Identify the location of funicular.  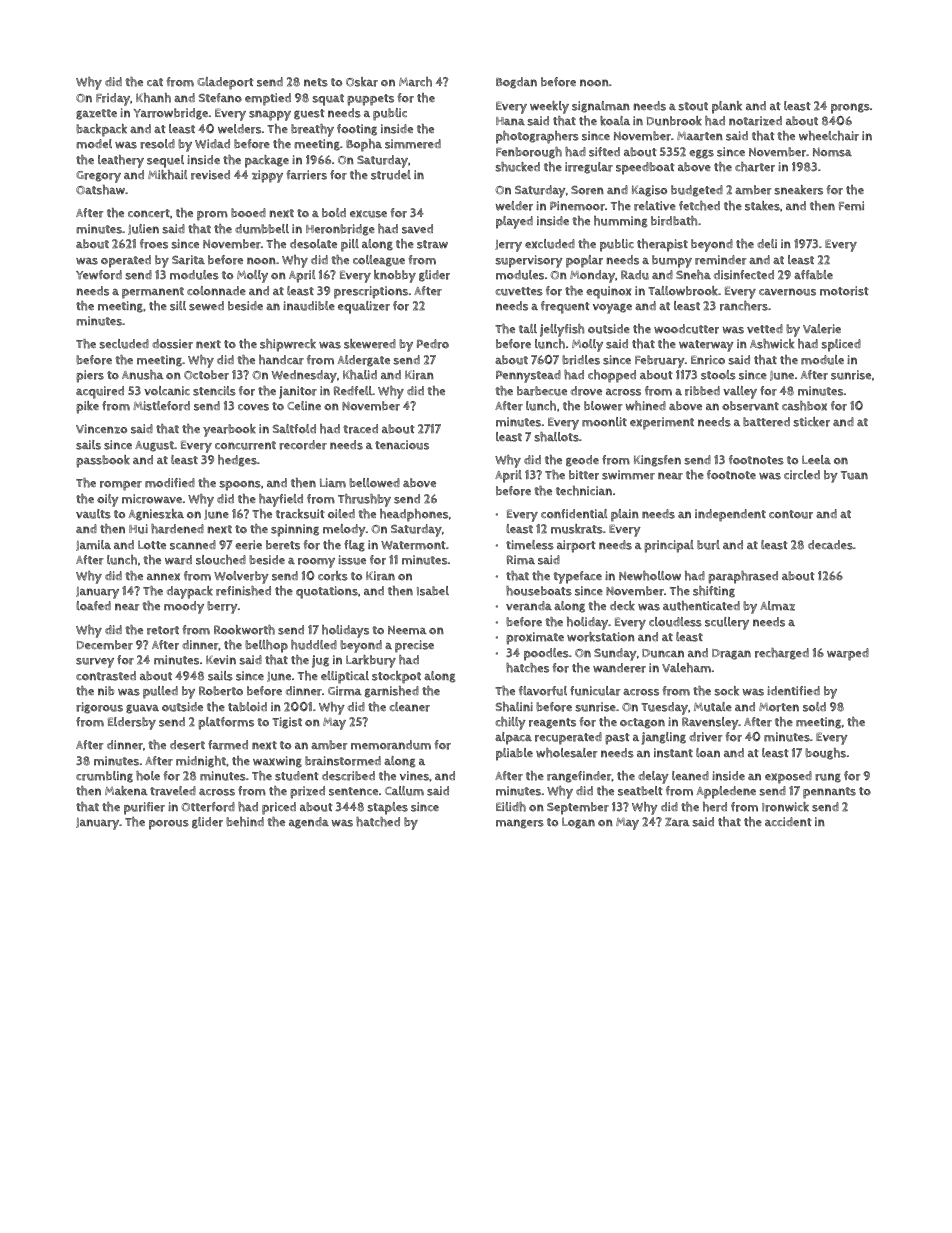
(595, 691).
